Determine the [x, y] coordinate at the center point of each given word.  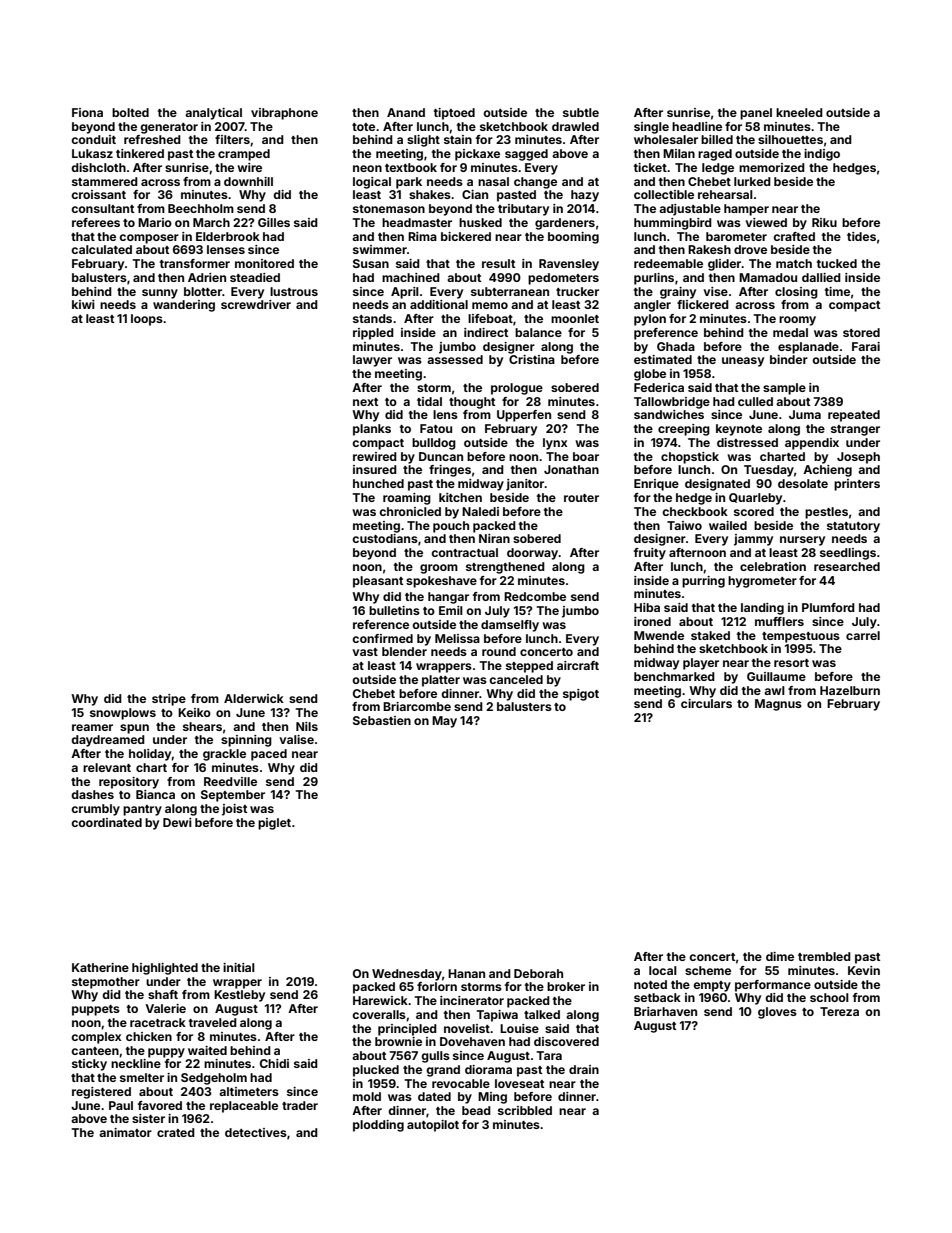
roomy [797, 321]
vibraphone [284, 114]
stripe [169, 700]
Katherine [100, 967]
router [581, 498]
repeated [854, 416]
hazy [585, 196]
